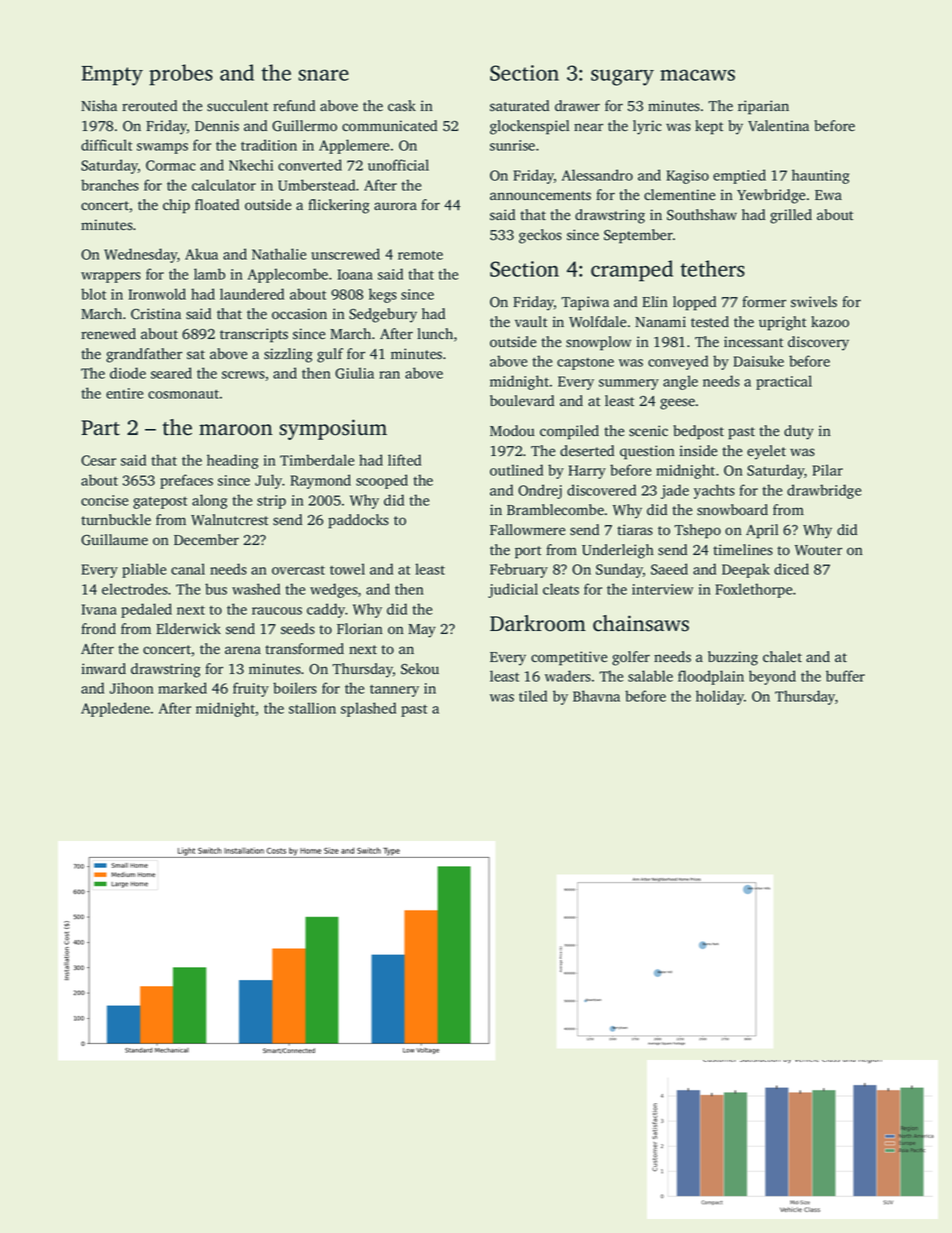 The width and height of the document is (952, 1233). What do you see at coordinates (712, 268) in the document?
I see `tethers` at bounding box center [712, 268].
